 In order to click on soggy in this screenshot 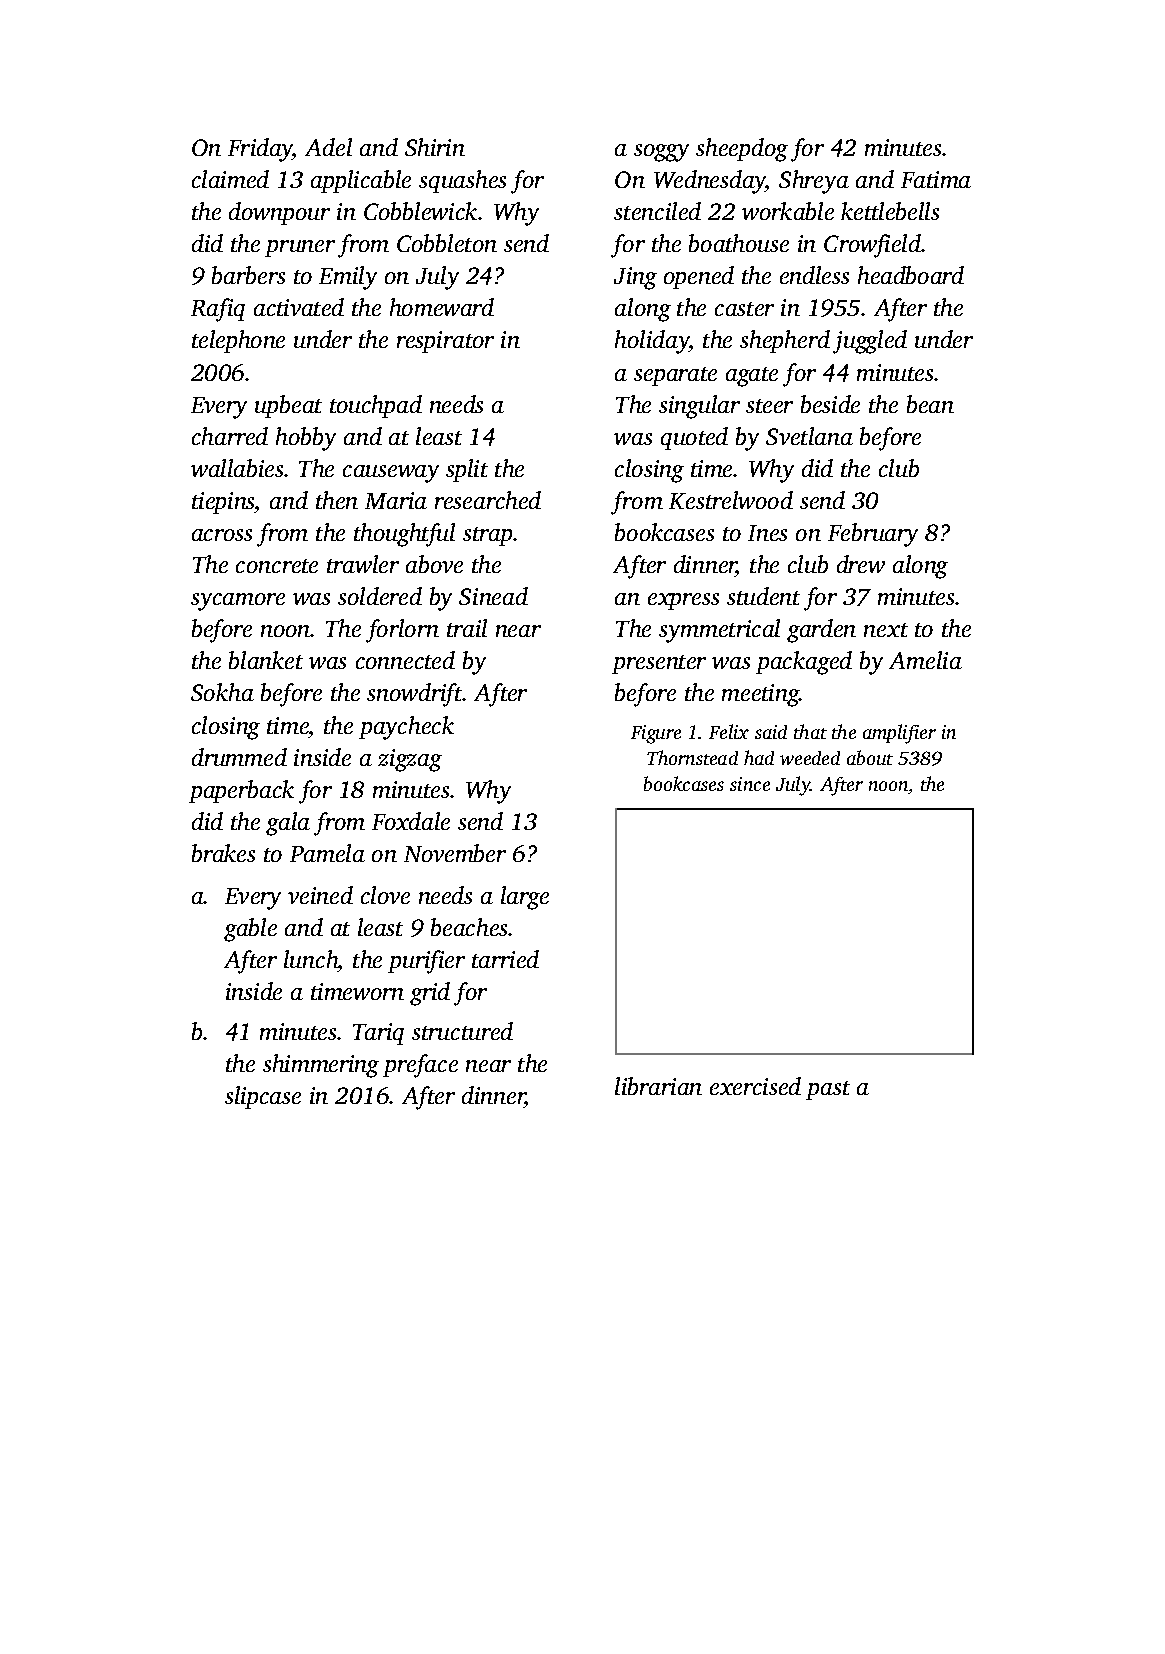, I will do `click(661, 153)`.
